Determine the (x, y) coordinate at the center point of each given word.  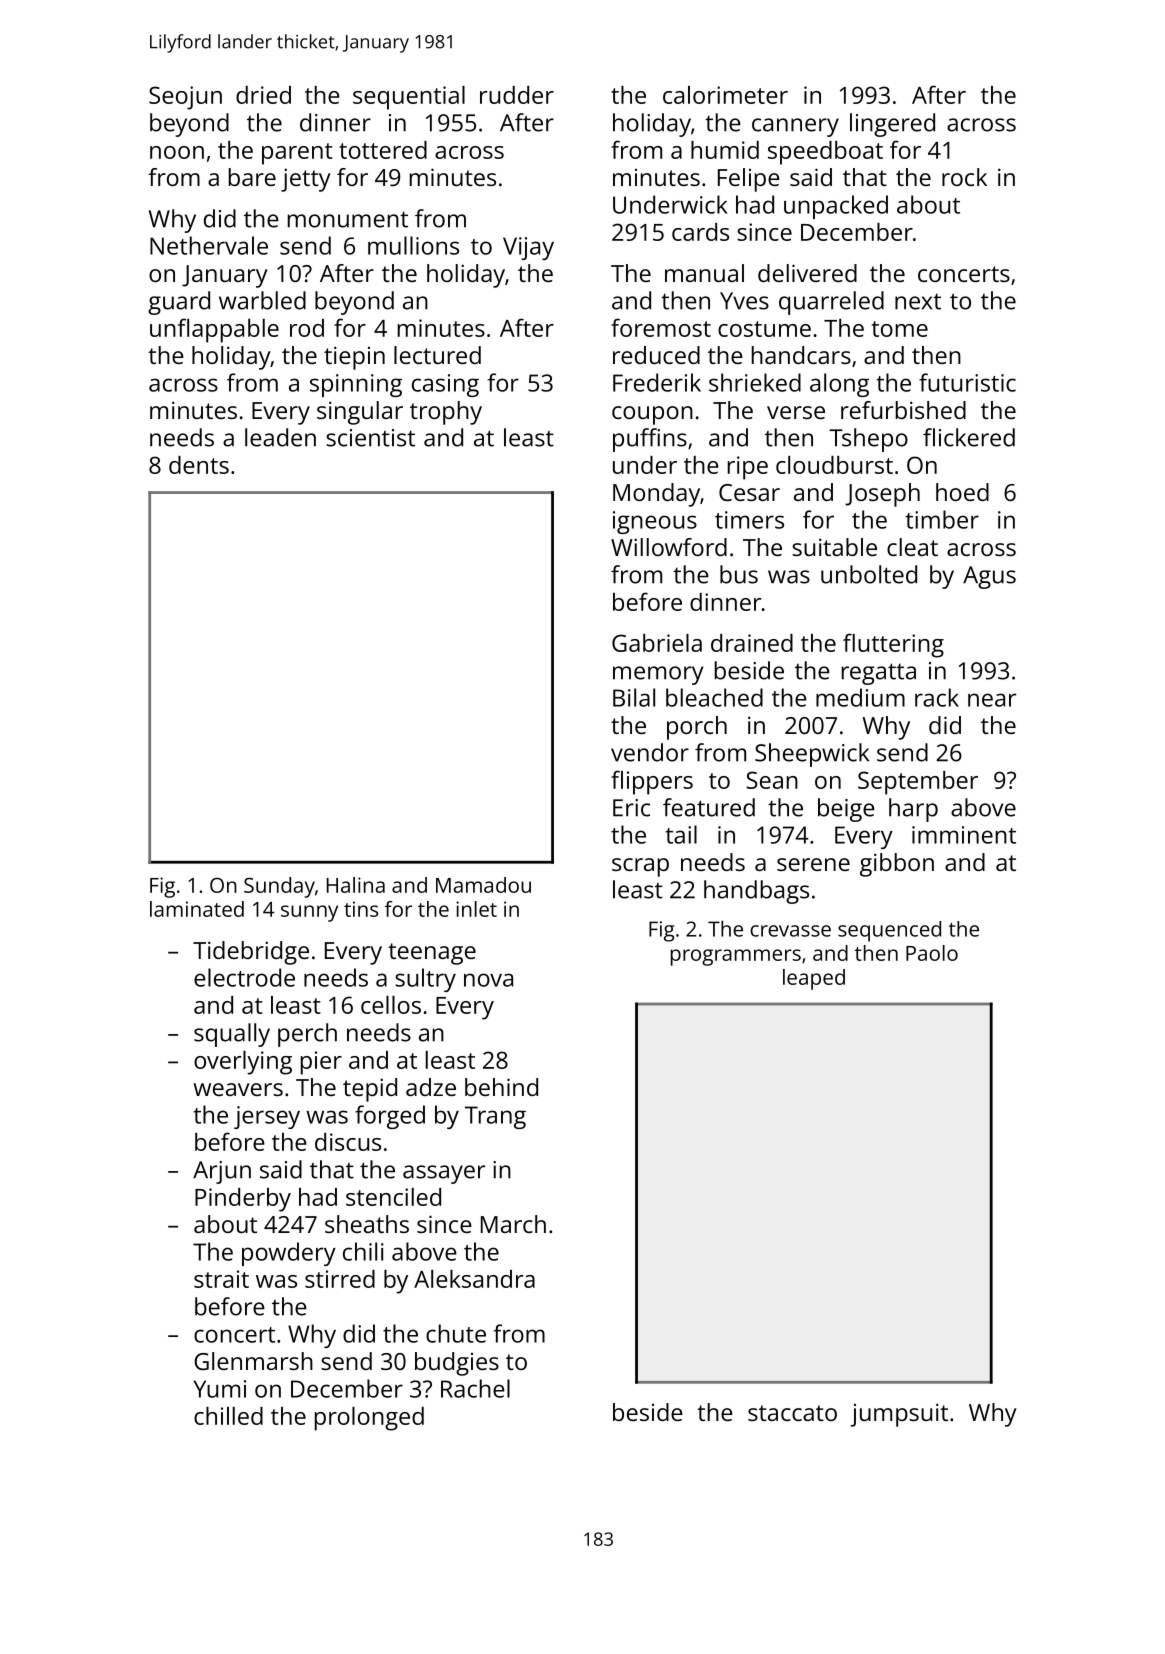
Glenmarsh (253, 1361)
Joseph (882, 495)
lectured (437, 355)
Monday (656, 495)
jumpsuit (899, 1415)
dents (199, 465)
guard (179, 303)
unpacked (836, 207)
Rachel (475, 1388)
